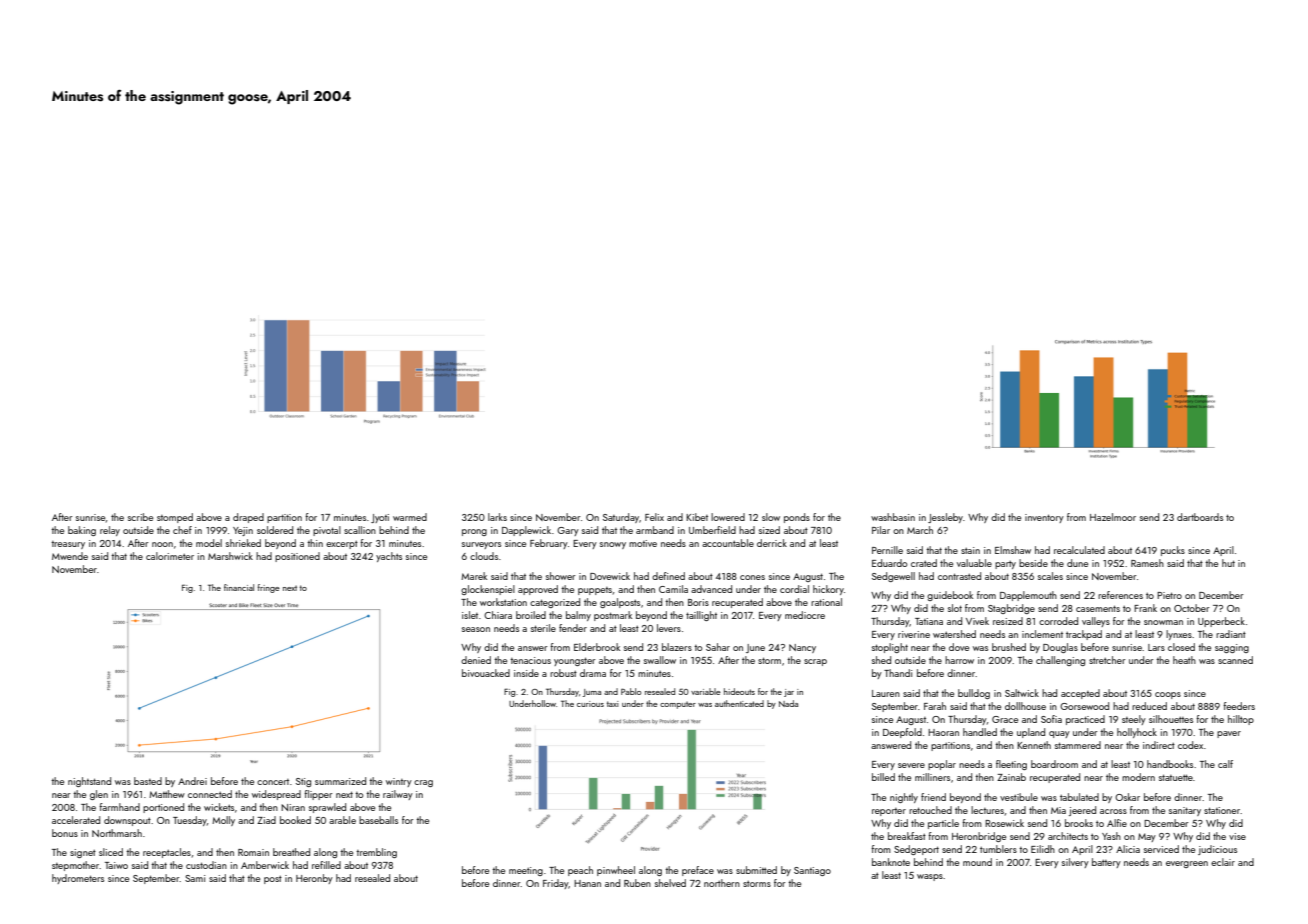 The height and width of the screenshot is (924, 1308). Describe the element at coordinates (1176, 777) in the screenshot. I see `statuette` at that location.
